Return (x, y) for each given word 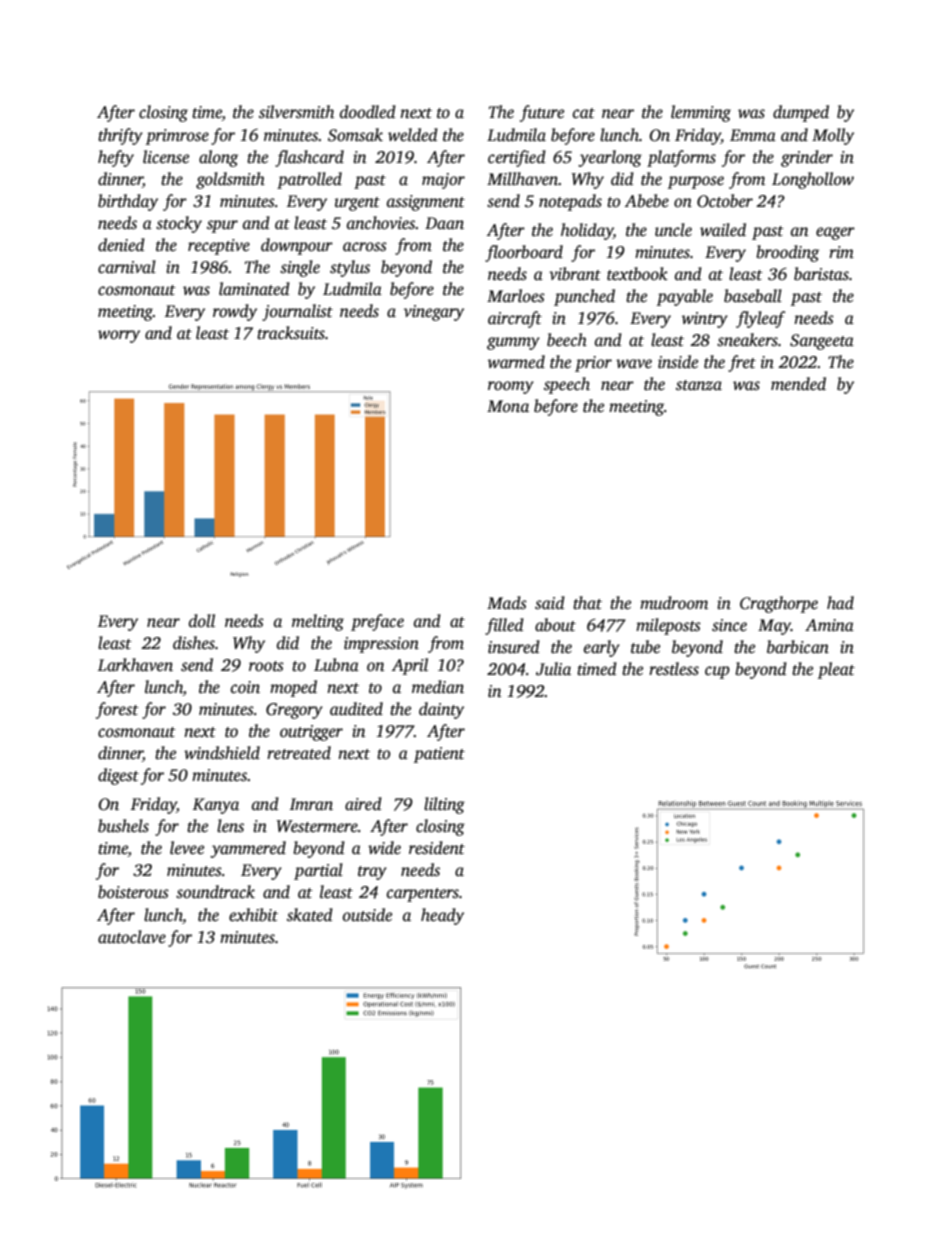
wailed (723, 229)
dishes (194, 643)
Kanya (216, 806)
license (166, 157)
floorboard (524, 253)
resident (437, 848)
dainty (441, 710)
